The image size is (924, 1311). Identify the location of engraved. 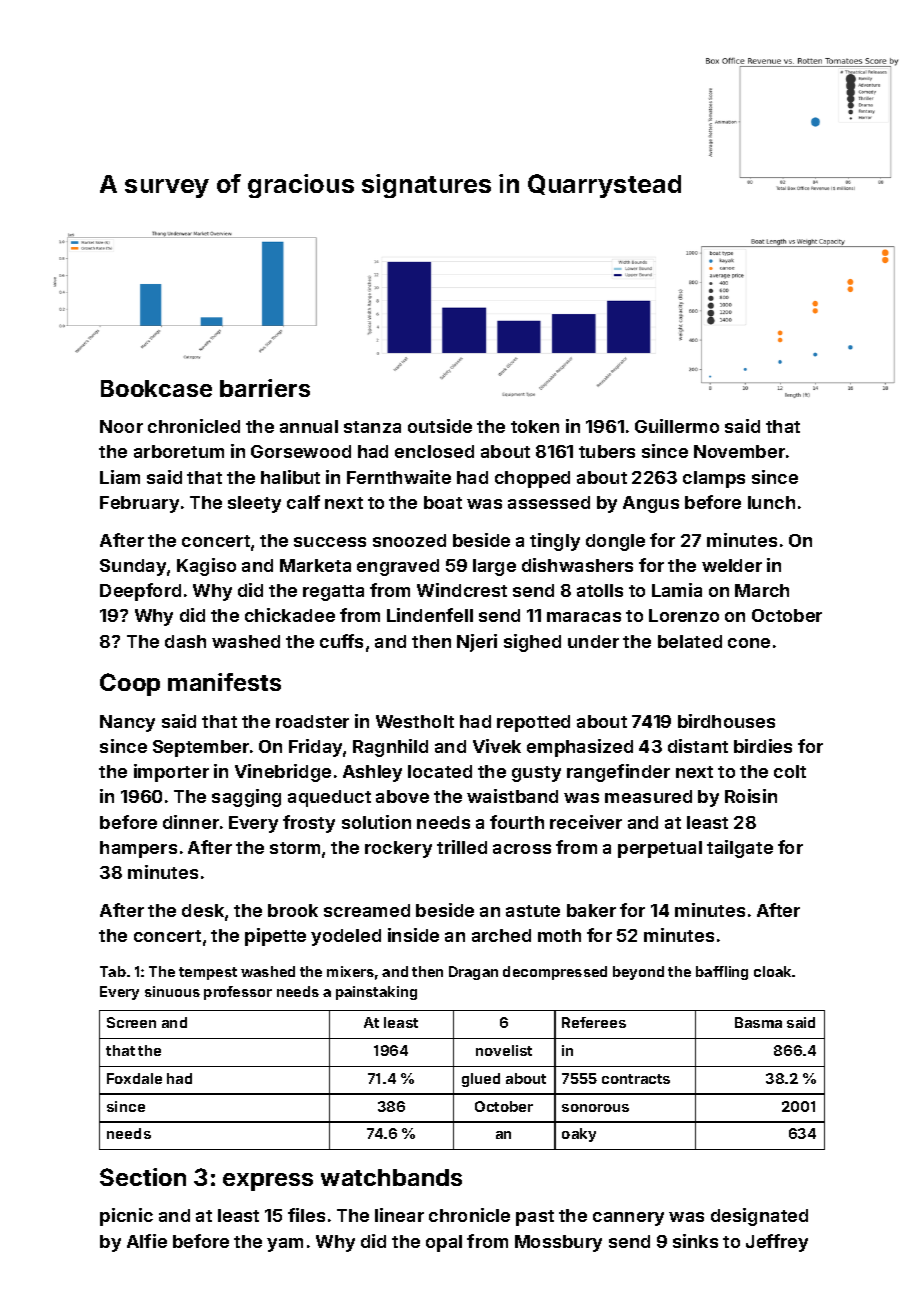
(398, 567).
